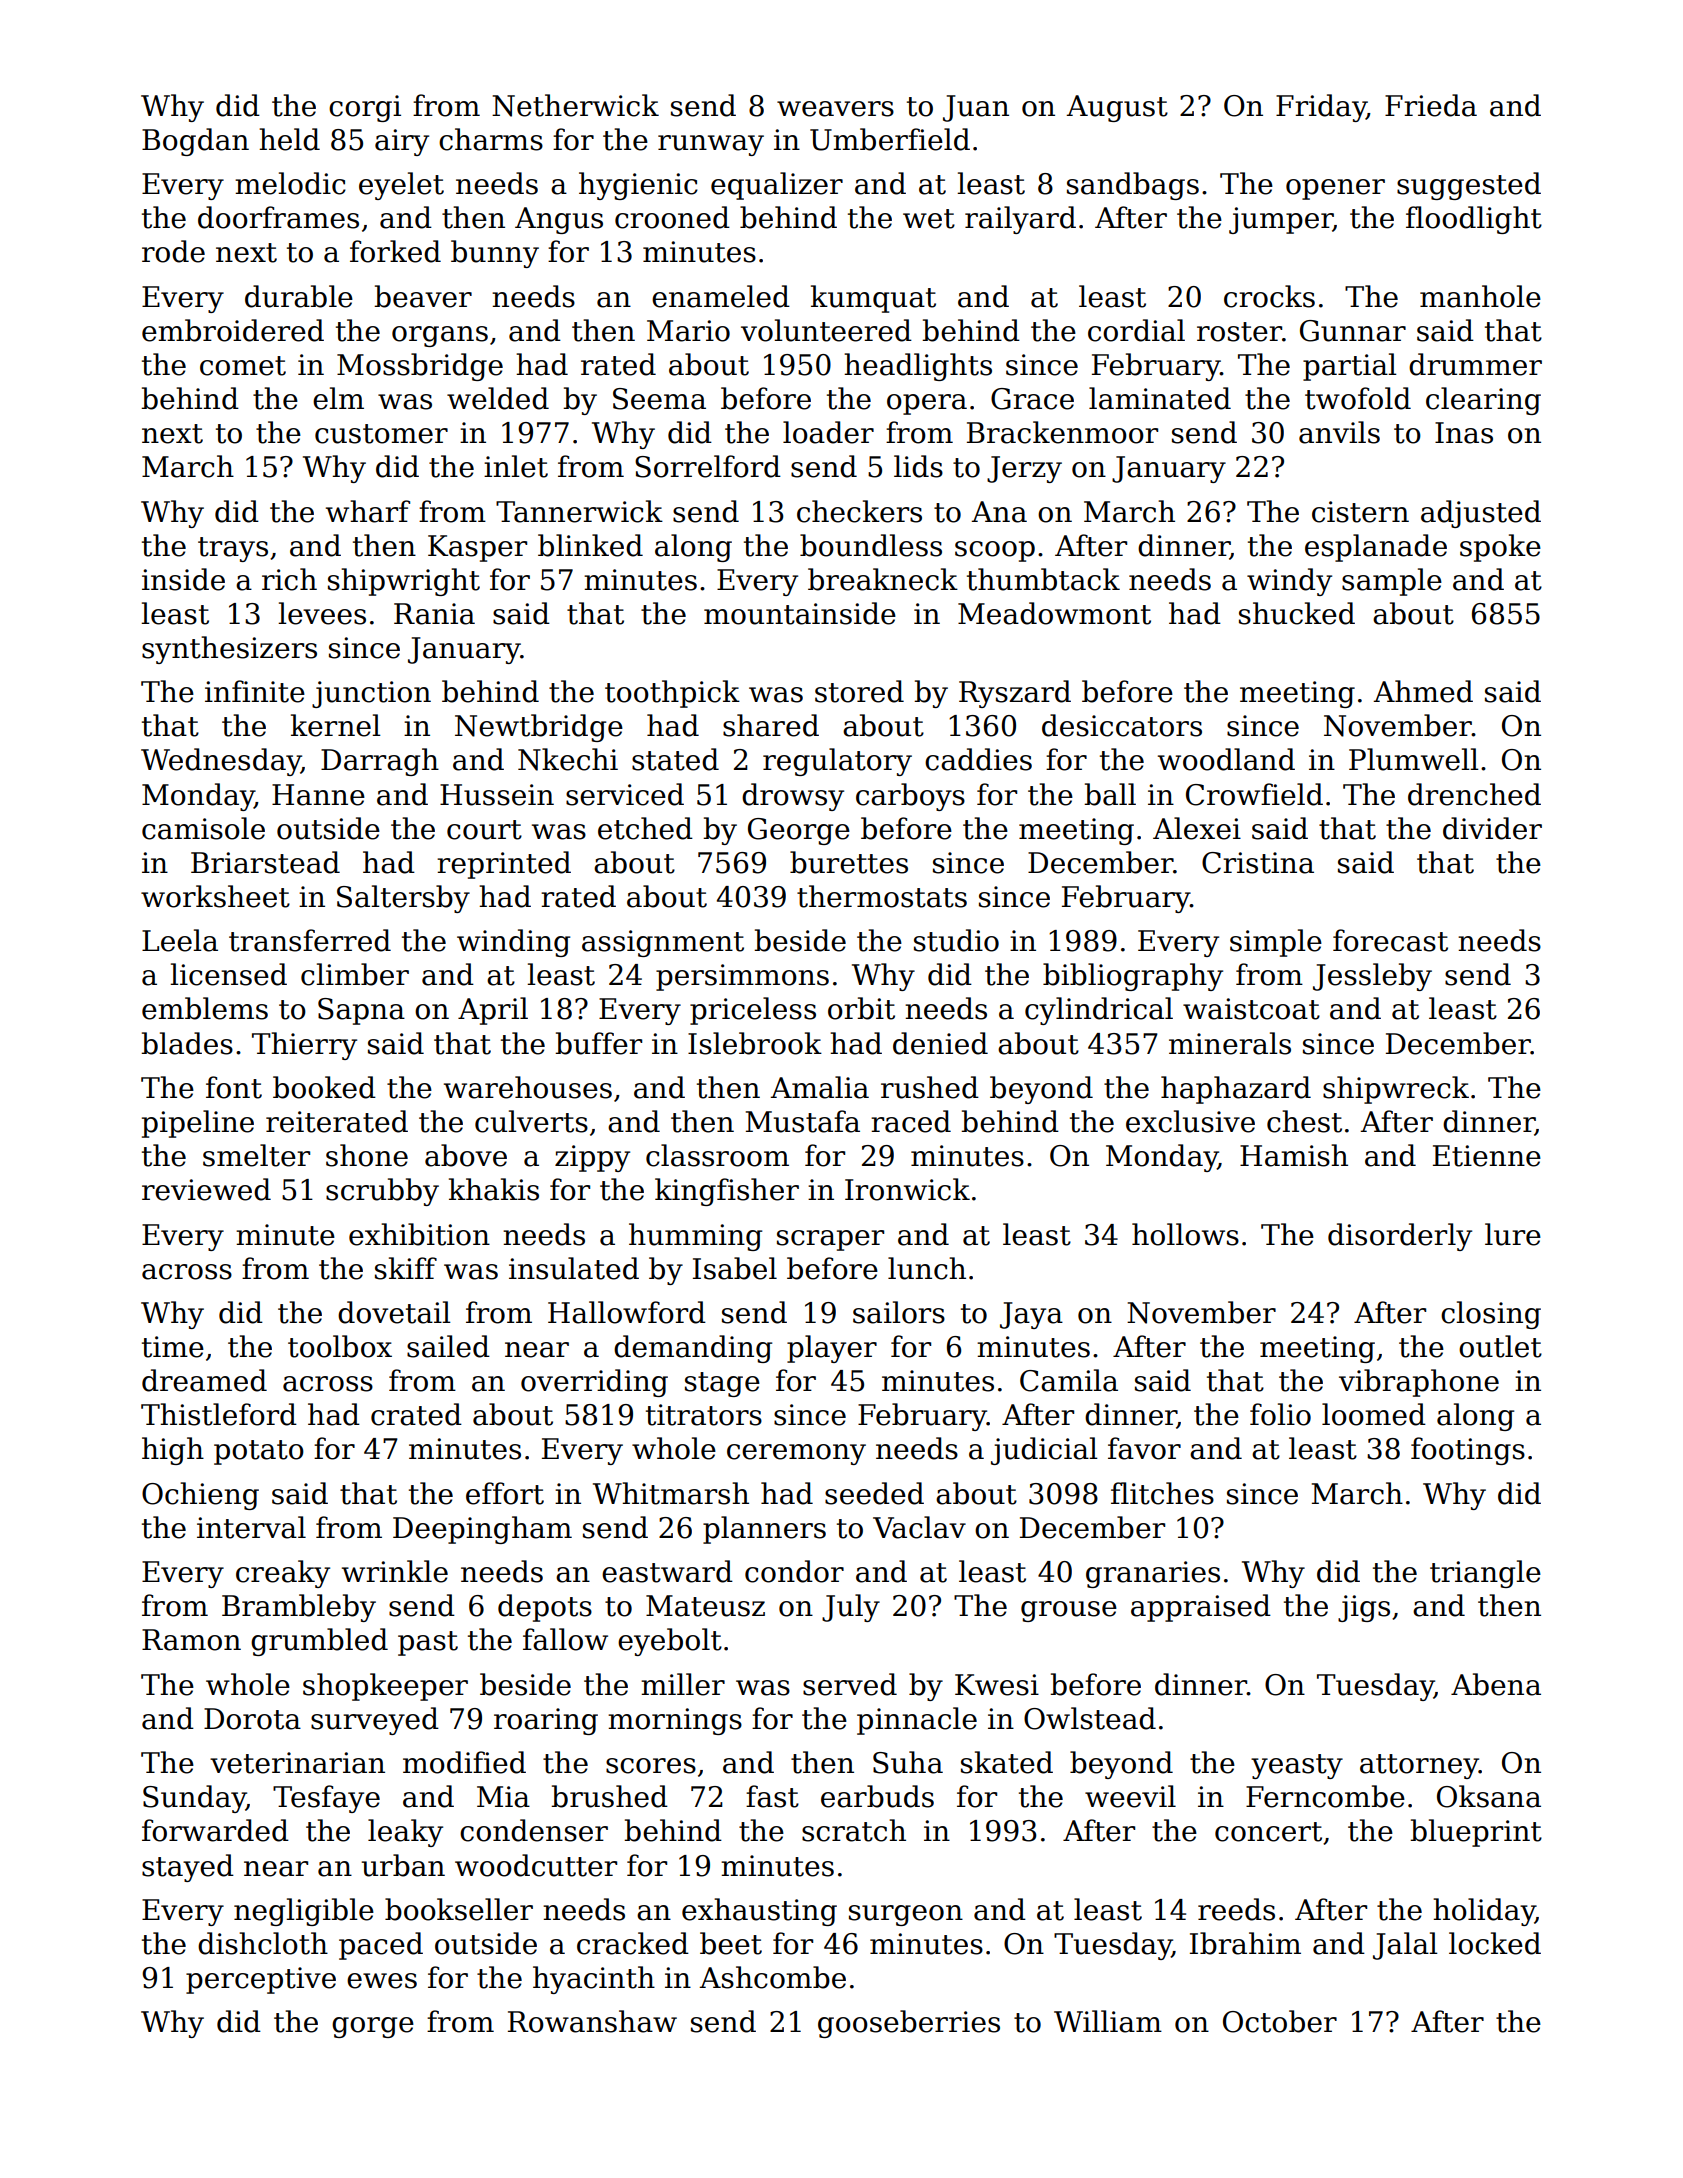  Describe the element at coordinates (1353, 331) in the document. I see `Gunnar` at that location.
